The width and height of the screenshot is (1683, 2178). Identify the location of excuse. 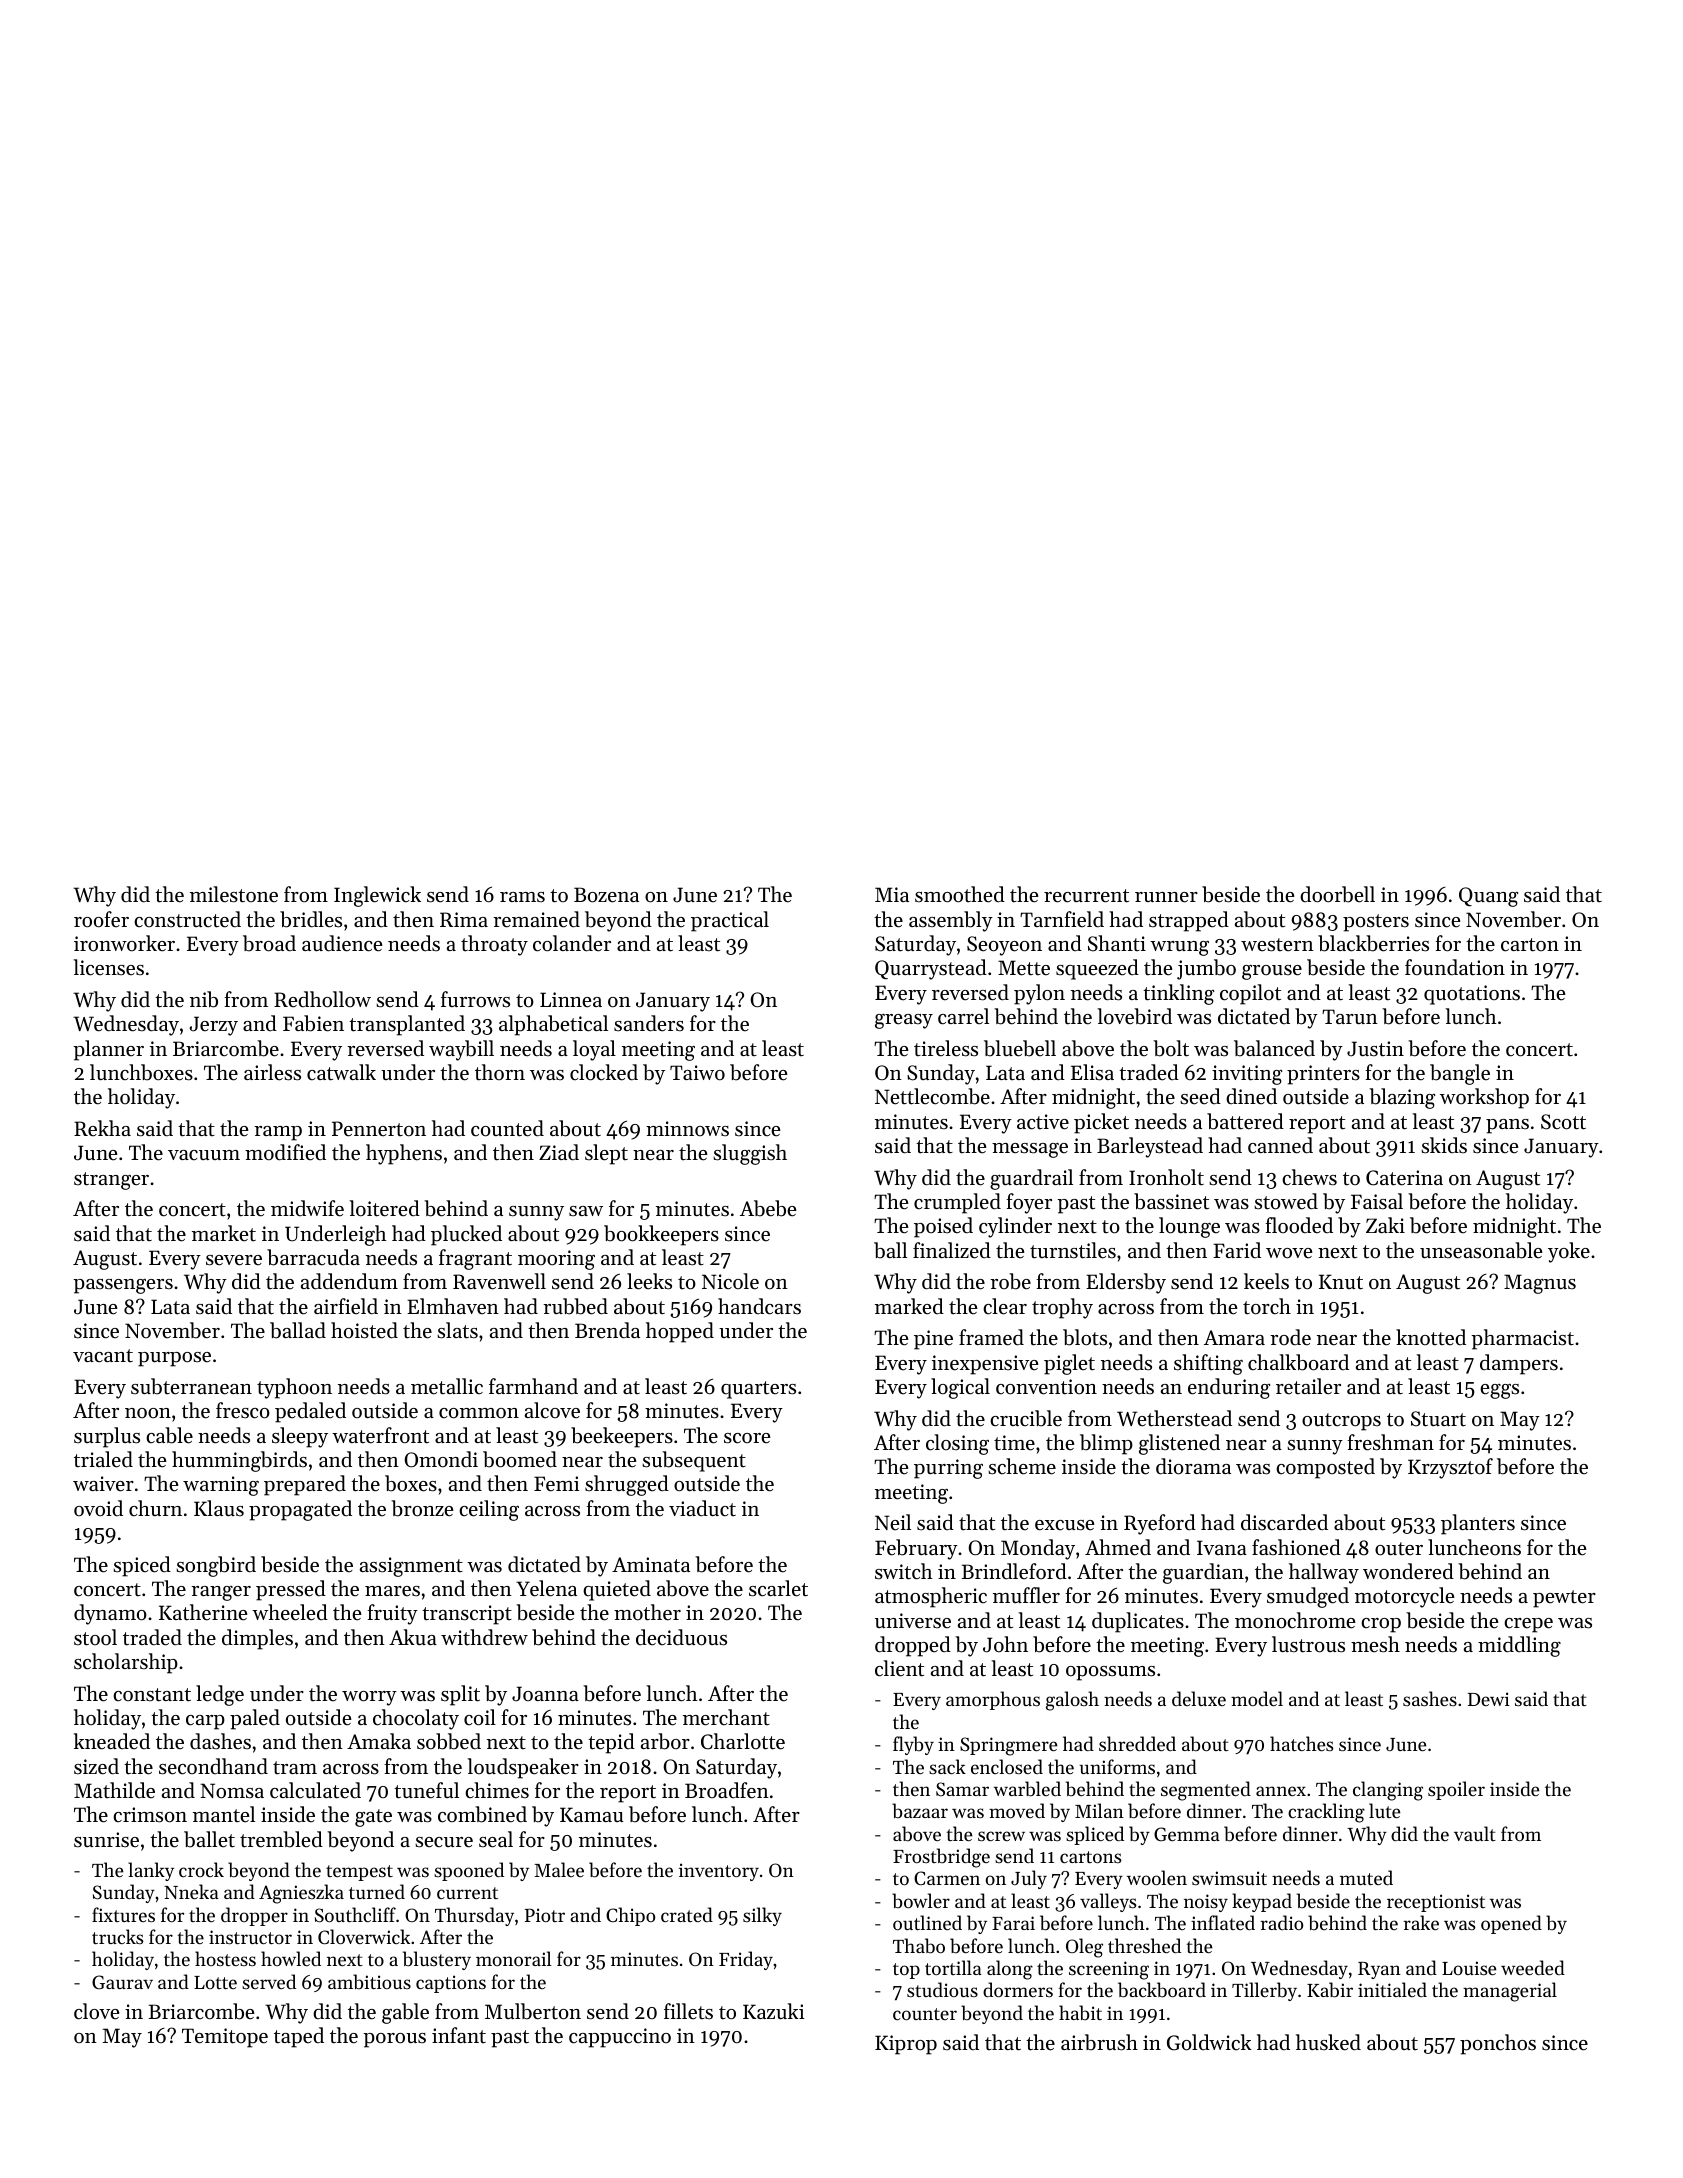
(1064, 1525).
